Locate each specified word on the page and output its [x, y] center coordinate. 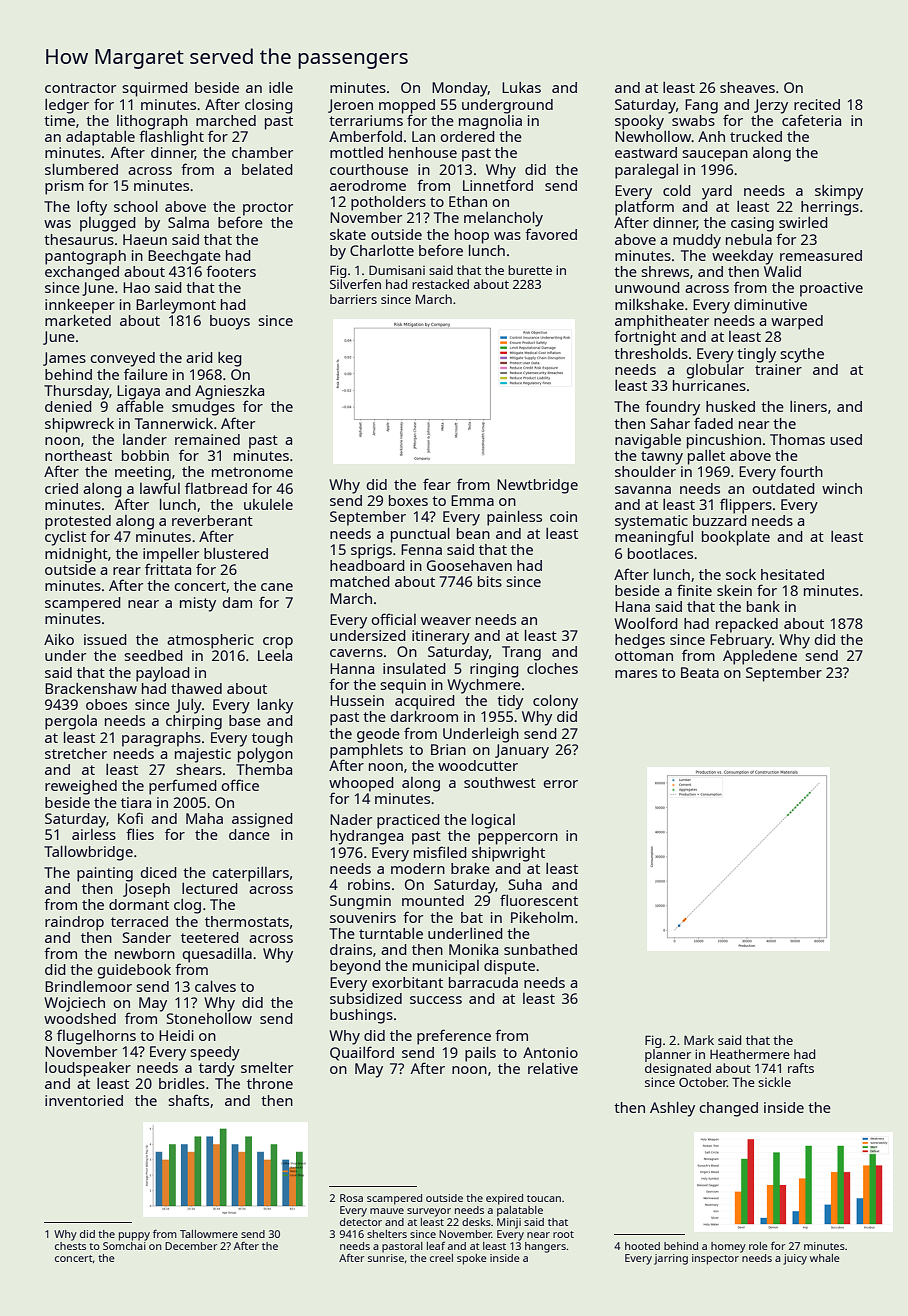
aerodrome [368, 185]
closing [269, 106]
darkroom [424, 716]
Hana [632, 606]
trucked [756, 136]
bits [490, 581]
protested [78, 522]
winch [842, 488]
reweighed [81, 787]
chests [70, 1246]
